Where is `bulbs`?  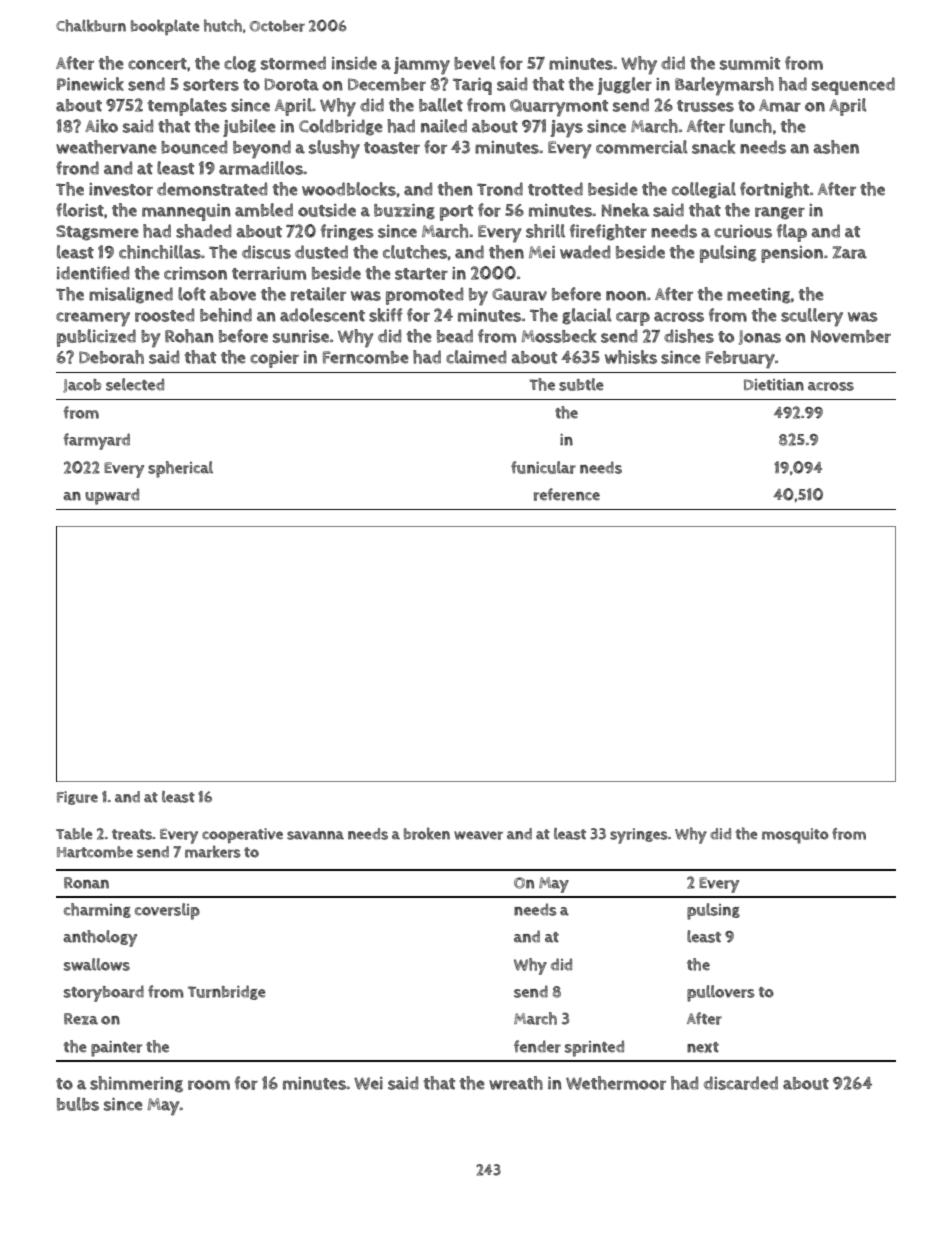
bulbs is located at coordinates (78, 1104).
